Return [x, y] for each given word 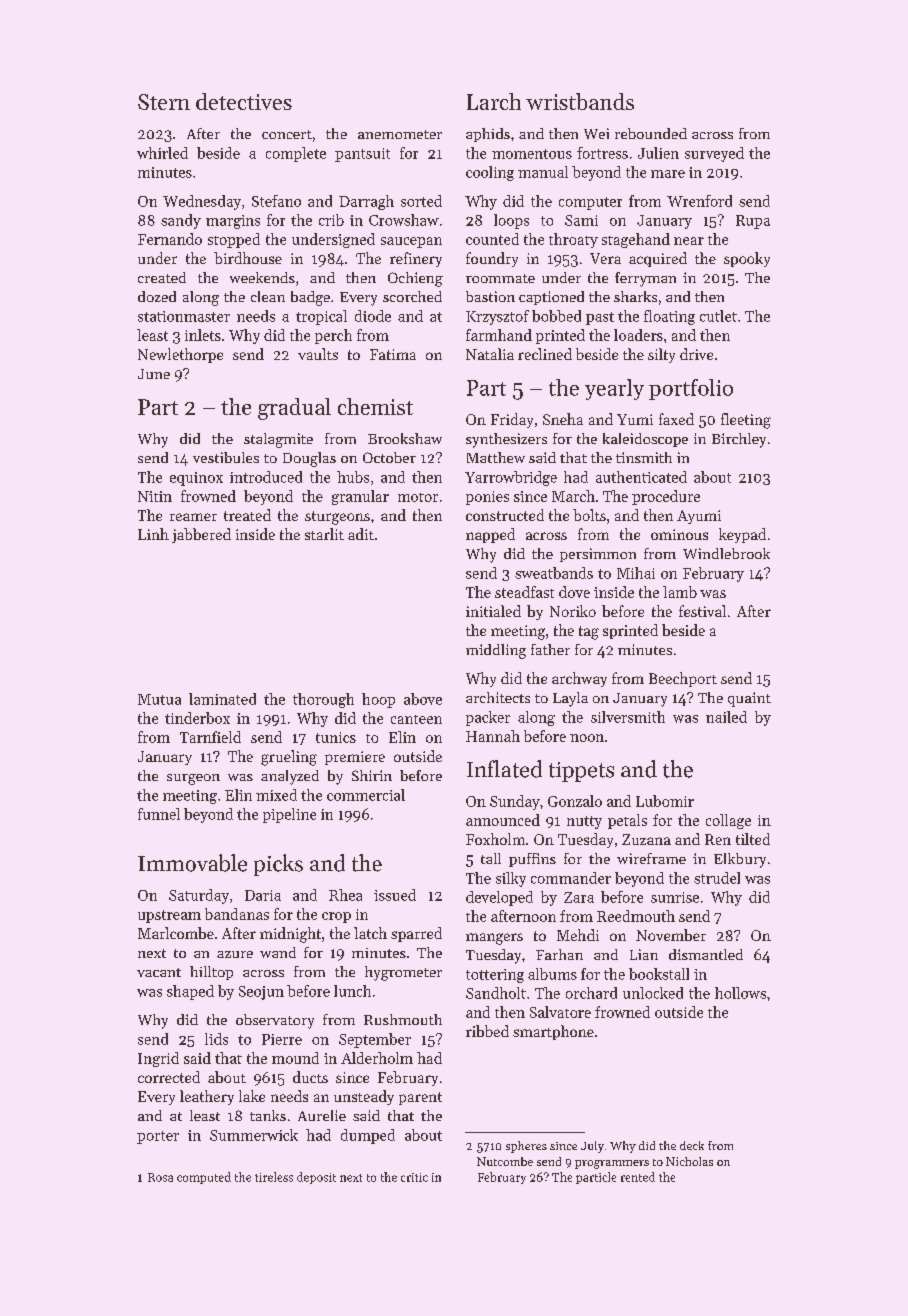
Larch [494, 101]
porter [158, 1137]
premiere [355, 758]
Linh [153, 534]
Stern [164, 102]
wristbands [580, 101]
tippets [581, 772]
